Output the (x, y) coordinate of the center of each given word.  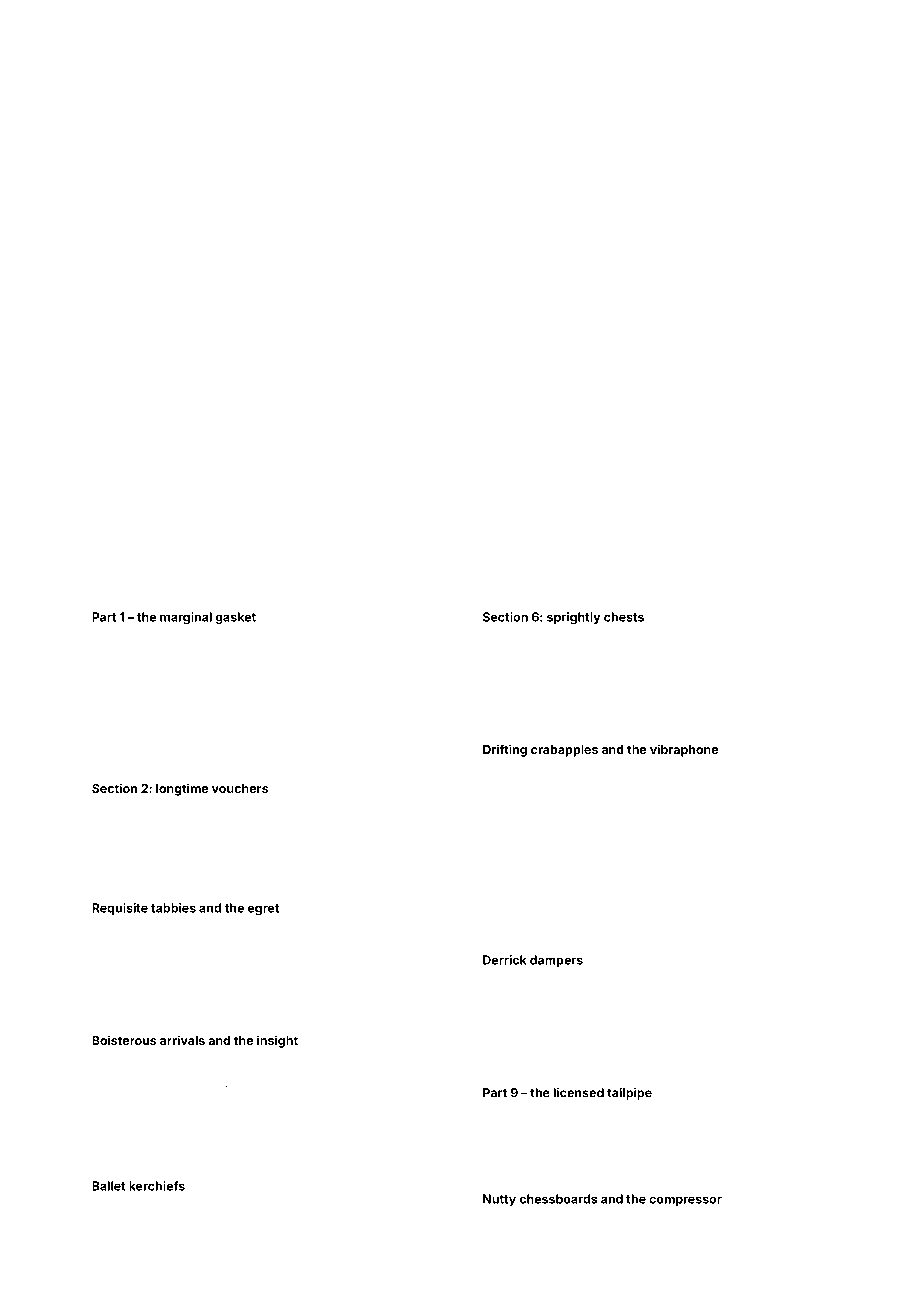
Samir (819, 718)
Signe (254, 1245)
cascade (705, 769)
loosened (393, 702)
